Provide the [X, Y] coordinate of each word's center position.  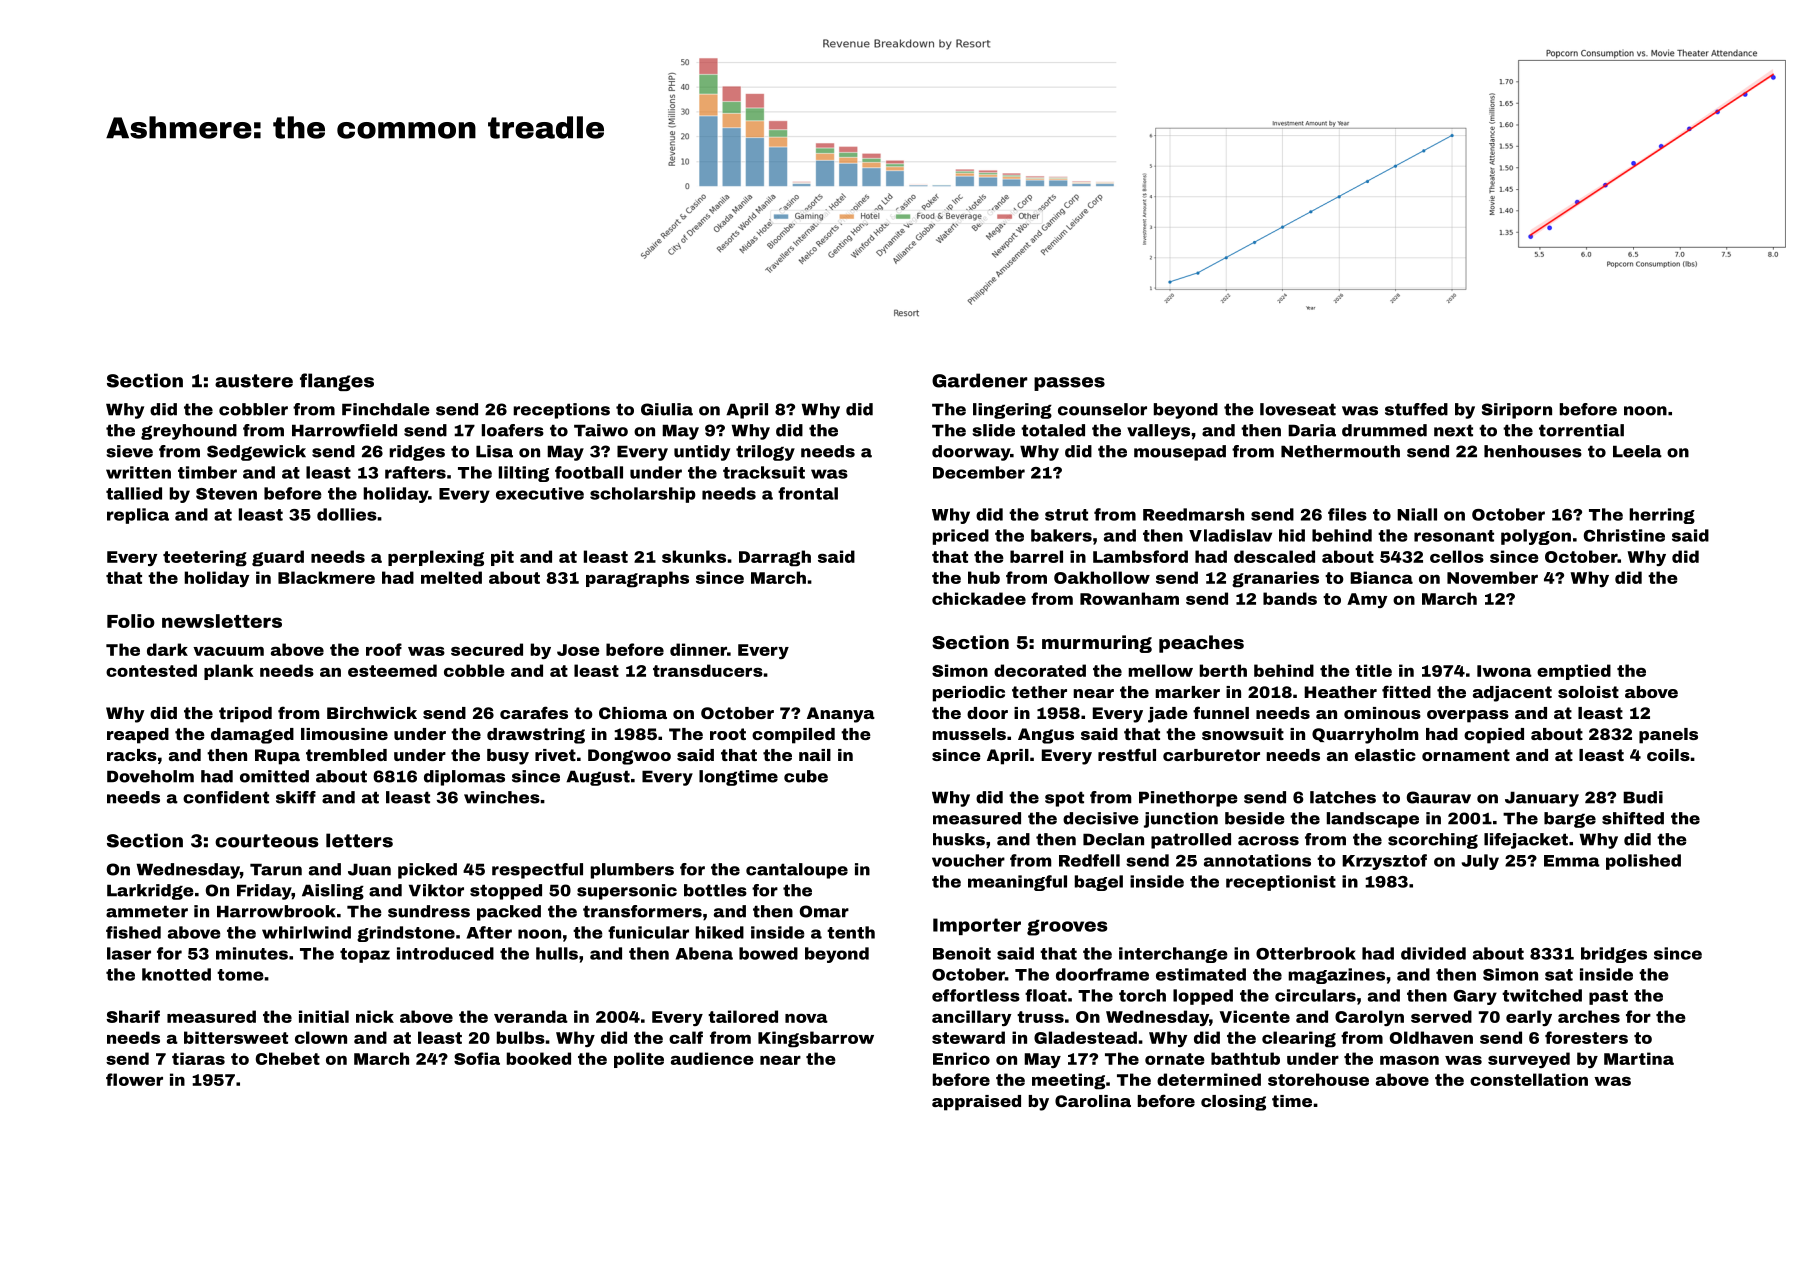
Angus [1046, 736]
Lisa [494, 451]
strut [1066, 515]
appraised [976, 1103]
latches [1343, 797]
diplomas [464, 778]
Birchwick [372, 713]
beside [1255, 818]
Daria [1312, 430]
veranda [531, 1016]
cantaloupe [797, 871]
